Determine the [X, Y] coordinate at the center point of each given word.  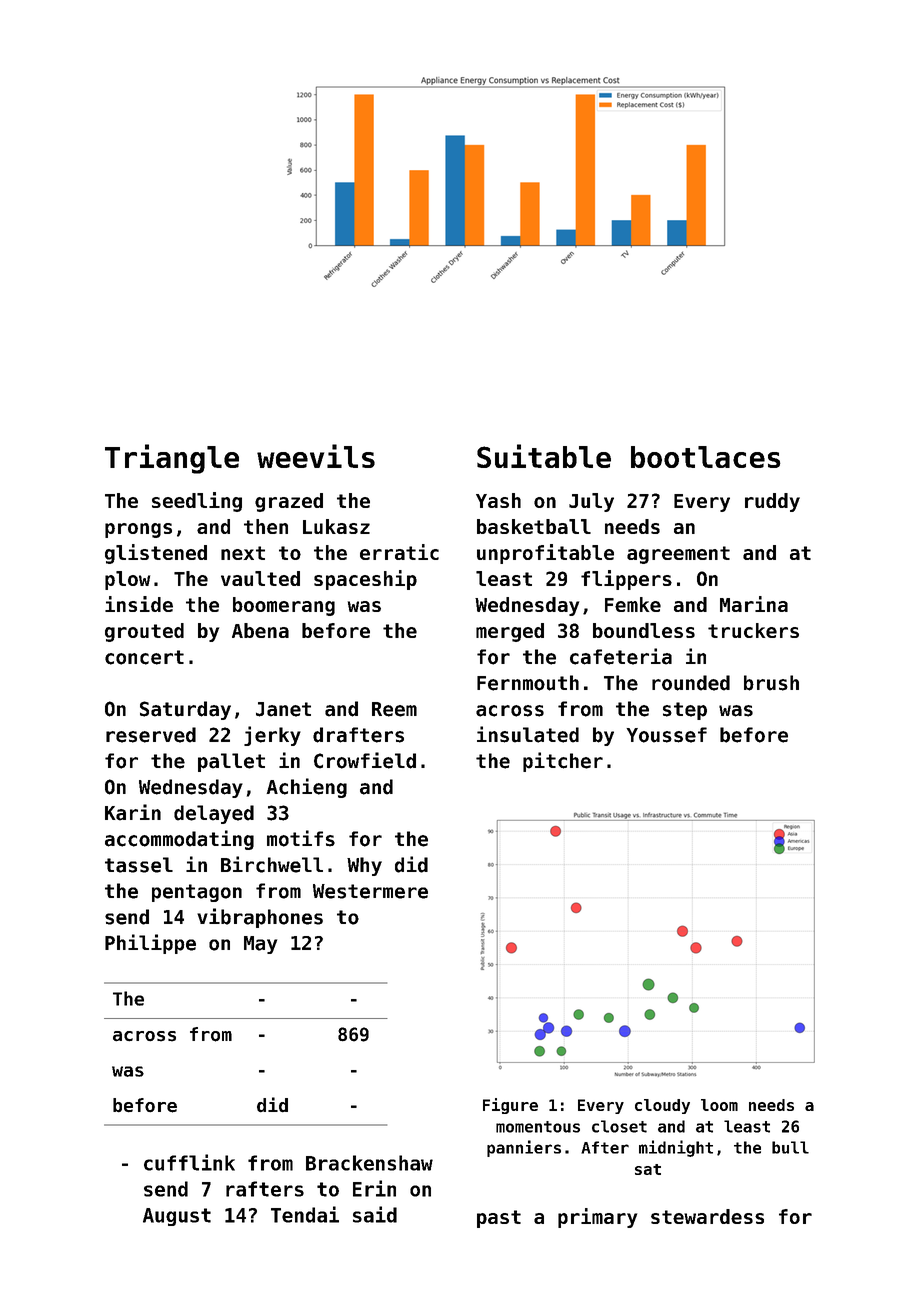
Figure [510, 1106]
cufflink [189, 1162]
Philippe [150, 944]
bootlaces [706, 457]
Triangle [172, 459]
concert [144, 657]
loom [719, 1105]
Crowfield [365, 760]
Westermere [370, 891]
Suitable [544, 456]
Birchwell [272, 864]
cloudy [662, 1106]
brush [771, 683]
